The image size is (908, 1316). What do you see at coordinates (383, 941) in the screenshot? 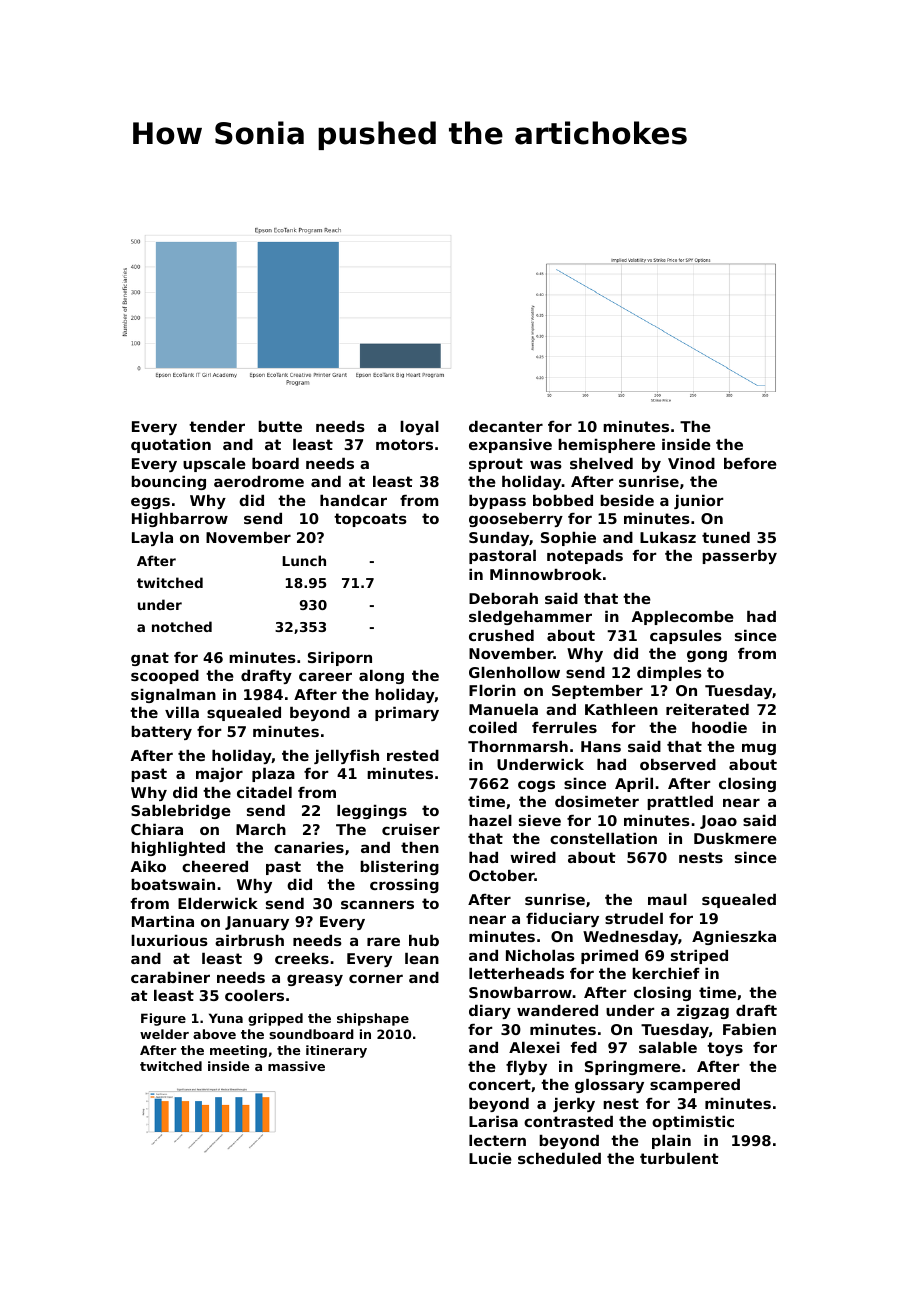
I see `rare` at bounding box center [383, 941].
